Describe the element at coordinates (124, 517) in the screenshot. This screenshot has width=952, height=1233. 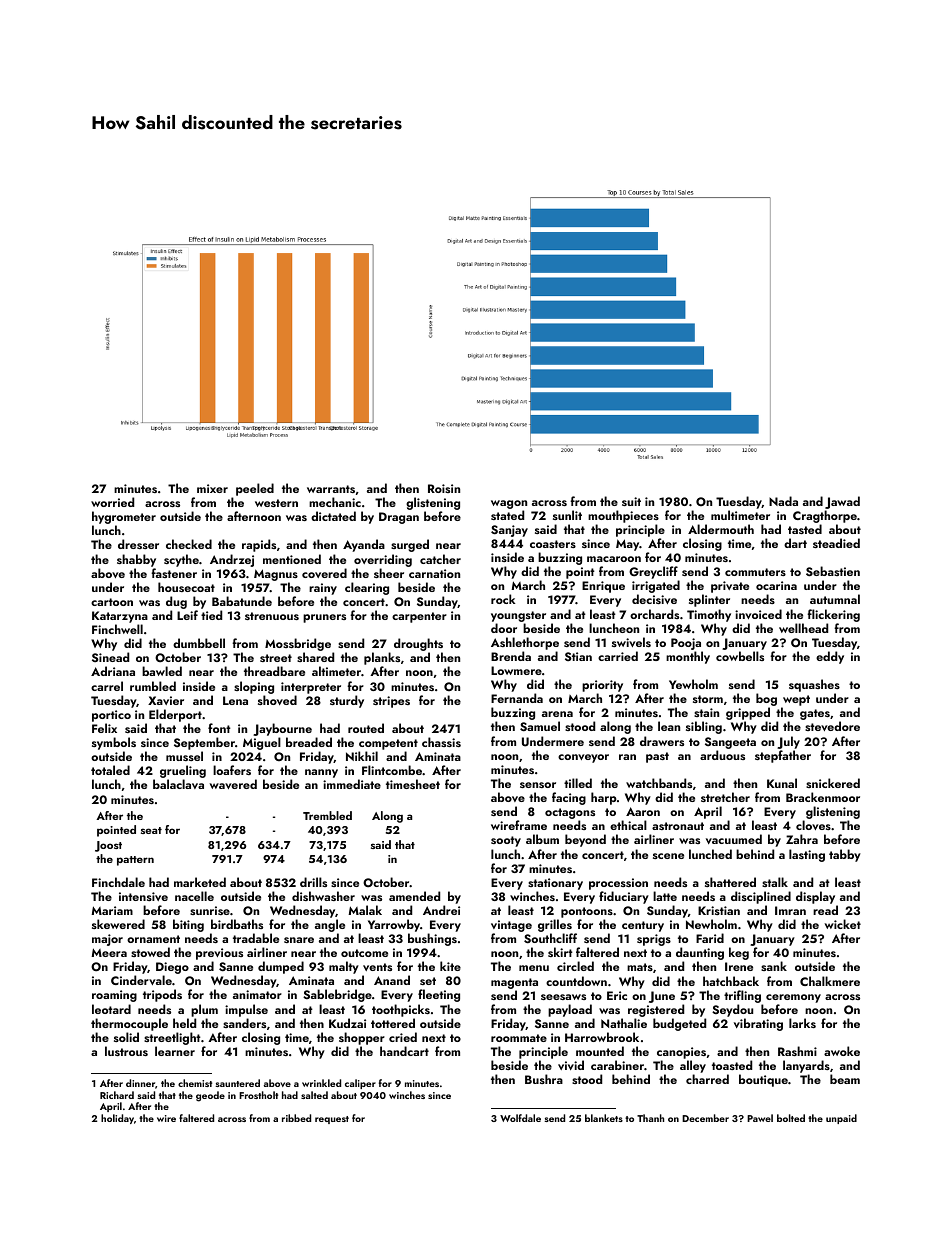
I see `hygrometer` at that location.
